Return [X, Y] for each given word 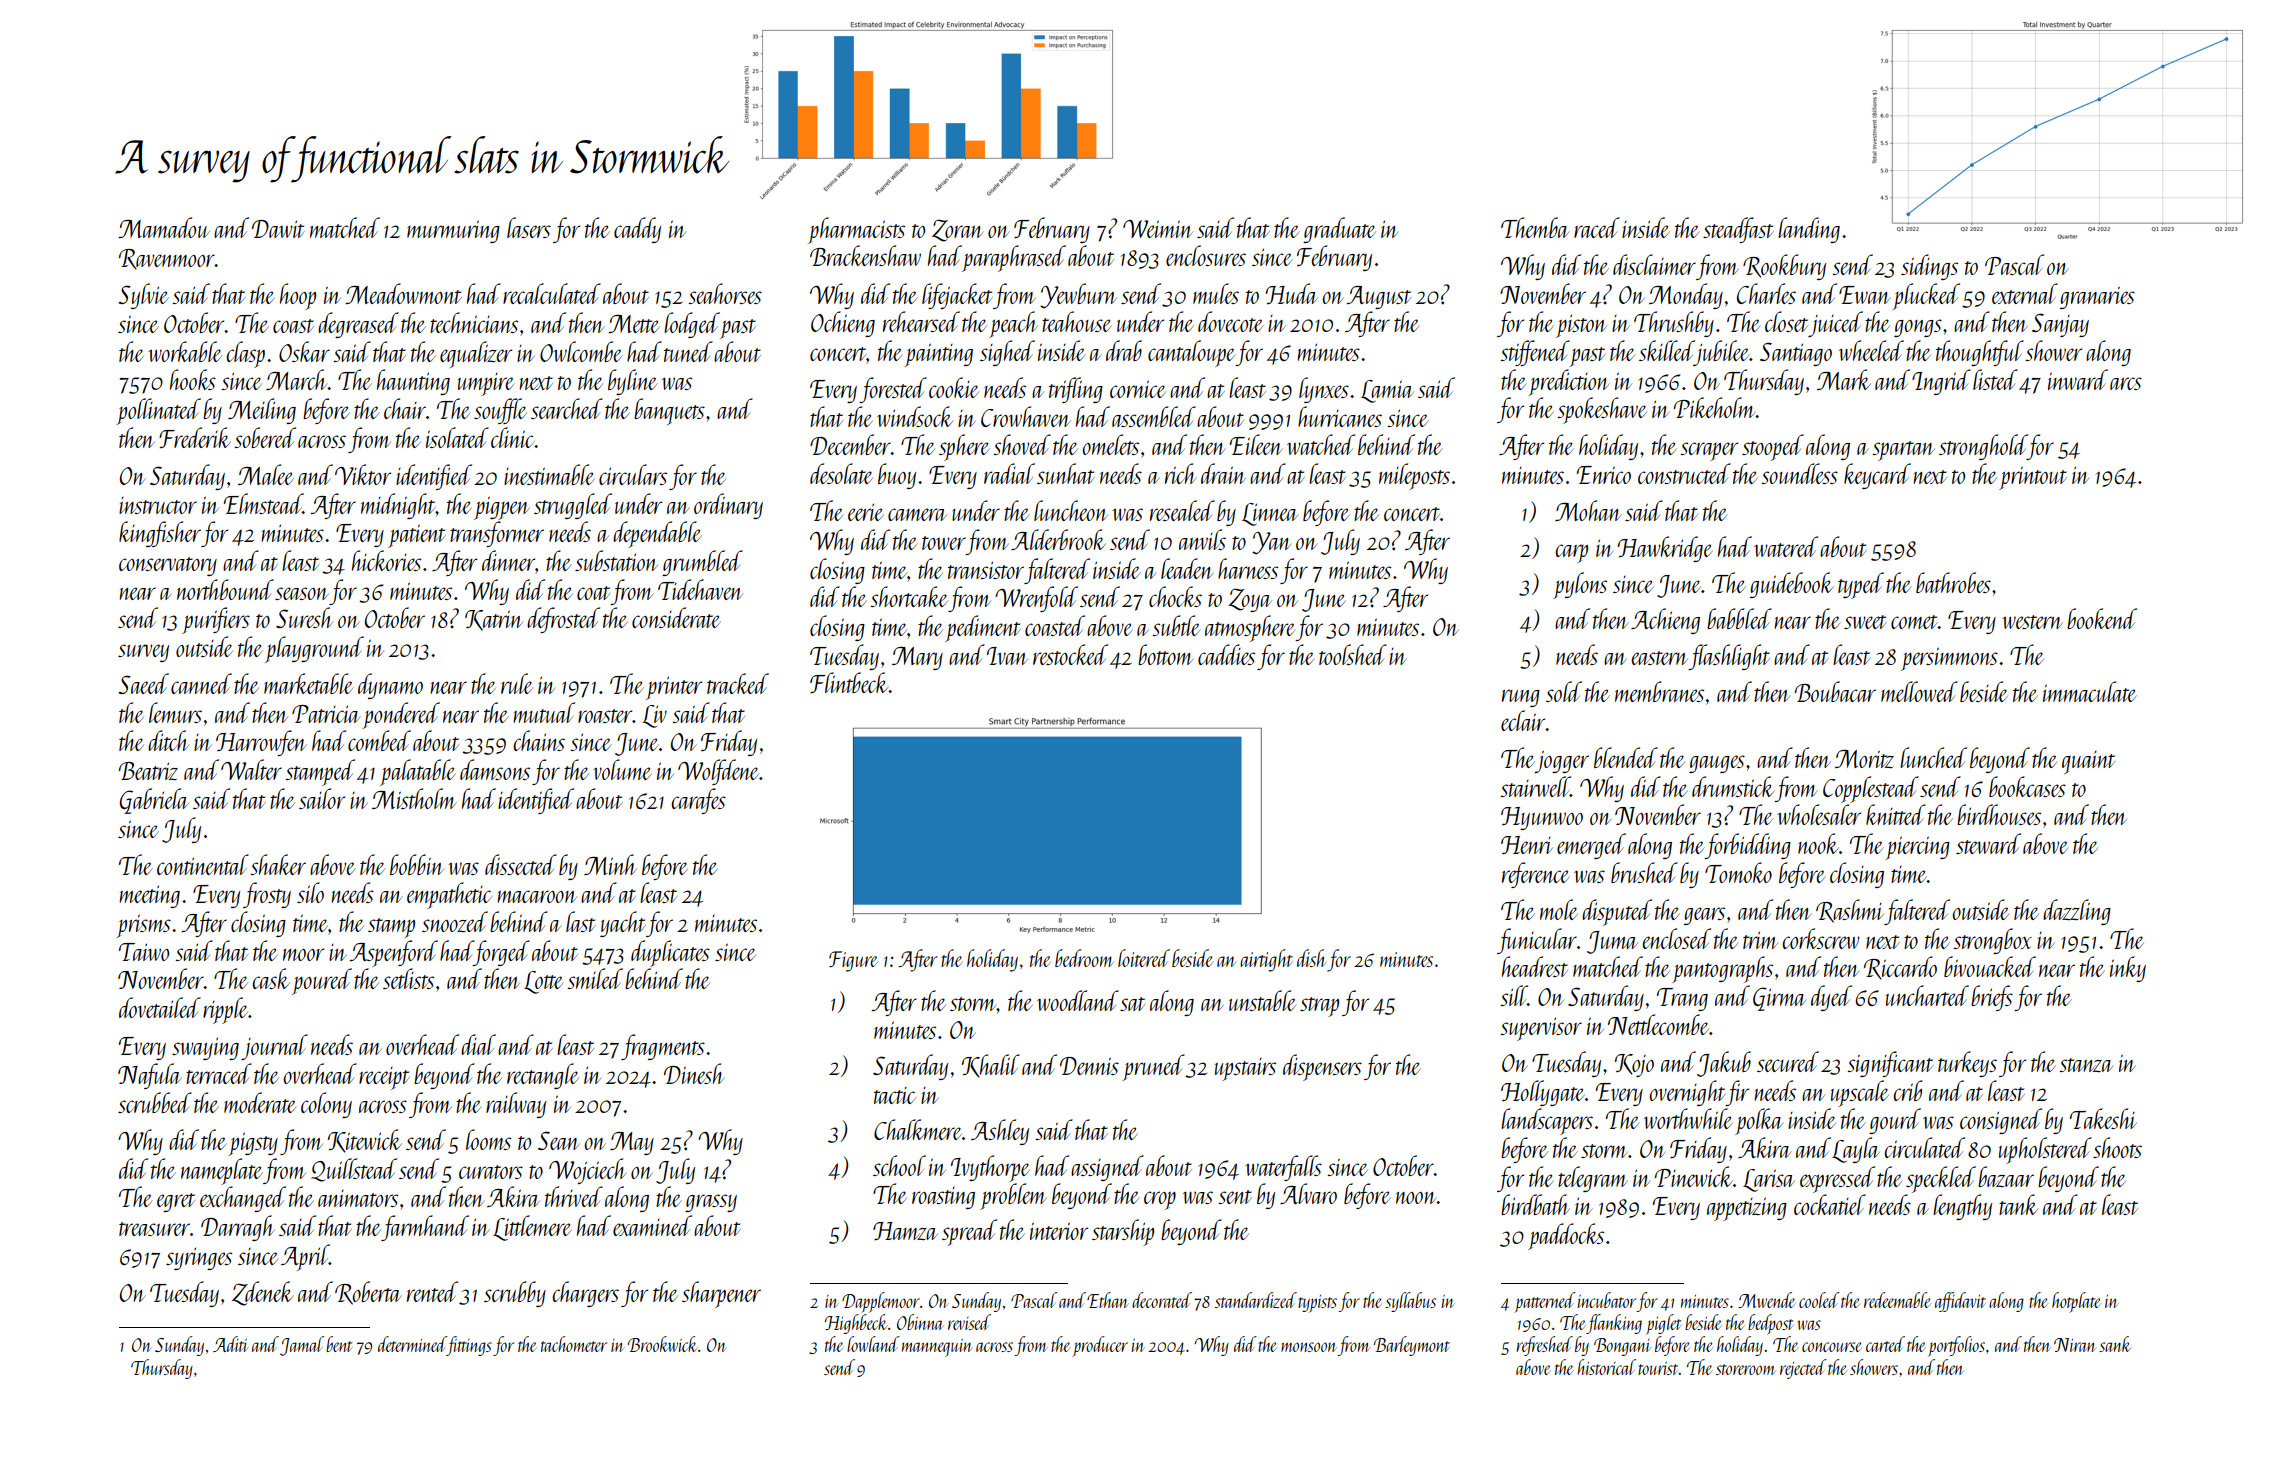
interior [1059, 1231]
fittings [469, 1346]
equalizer [476, 354]
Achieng [1665, 621]
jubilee [1722, 353]
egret [176, 1202]
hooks [193, 379]
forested [893, 390]
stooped [1773, 447]
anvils [1202, 539]
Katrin [494, 620]
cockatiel [1830, 1204]
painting [938, 355]
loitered [1144, 958]
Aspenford [394, 953]
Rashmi [1850, 911]
